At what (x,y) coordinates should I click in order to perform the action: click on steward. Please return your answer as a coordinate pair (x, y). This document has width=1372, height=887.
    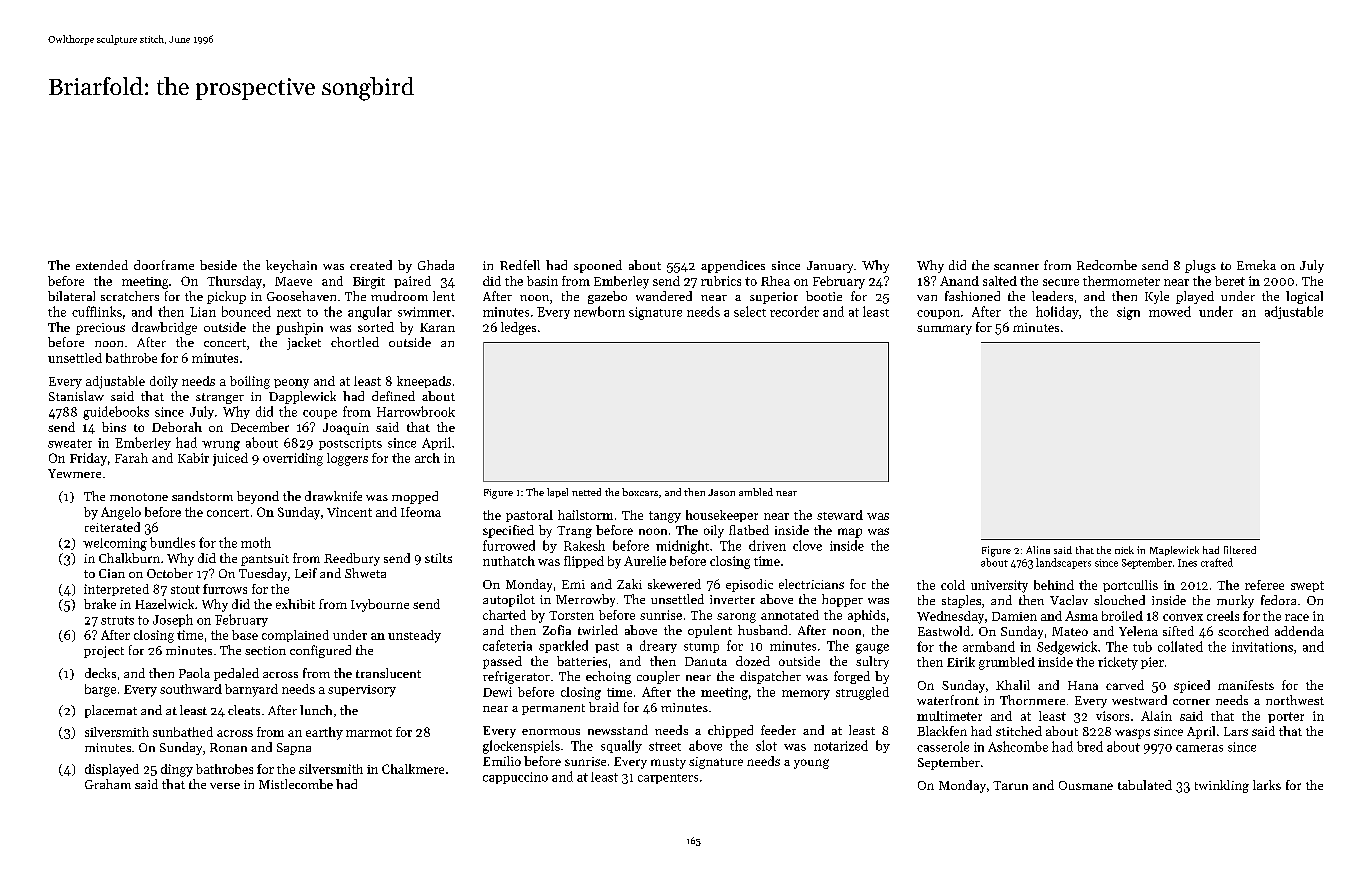
    Looking at the image, I should click on (840, 515).
